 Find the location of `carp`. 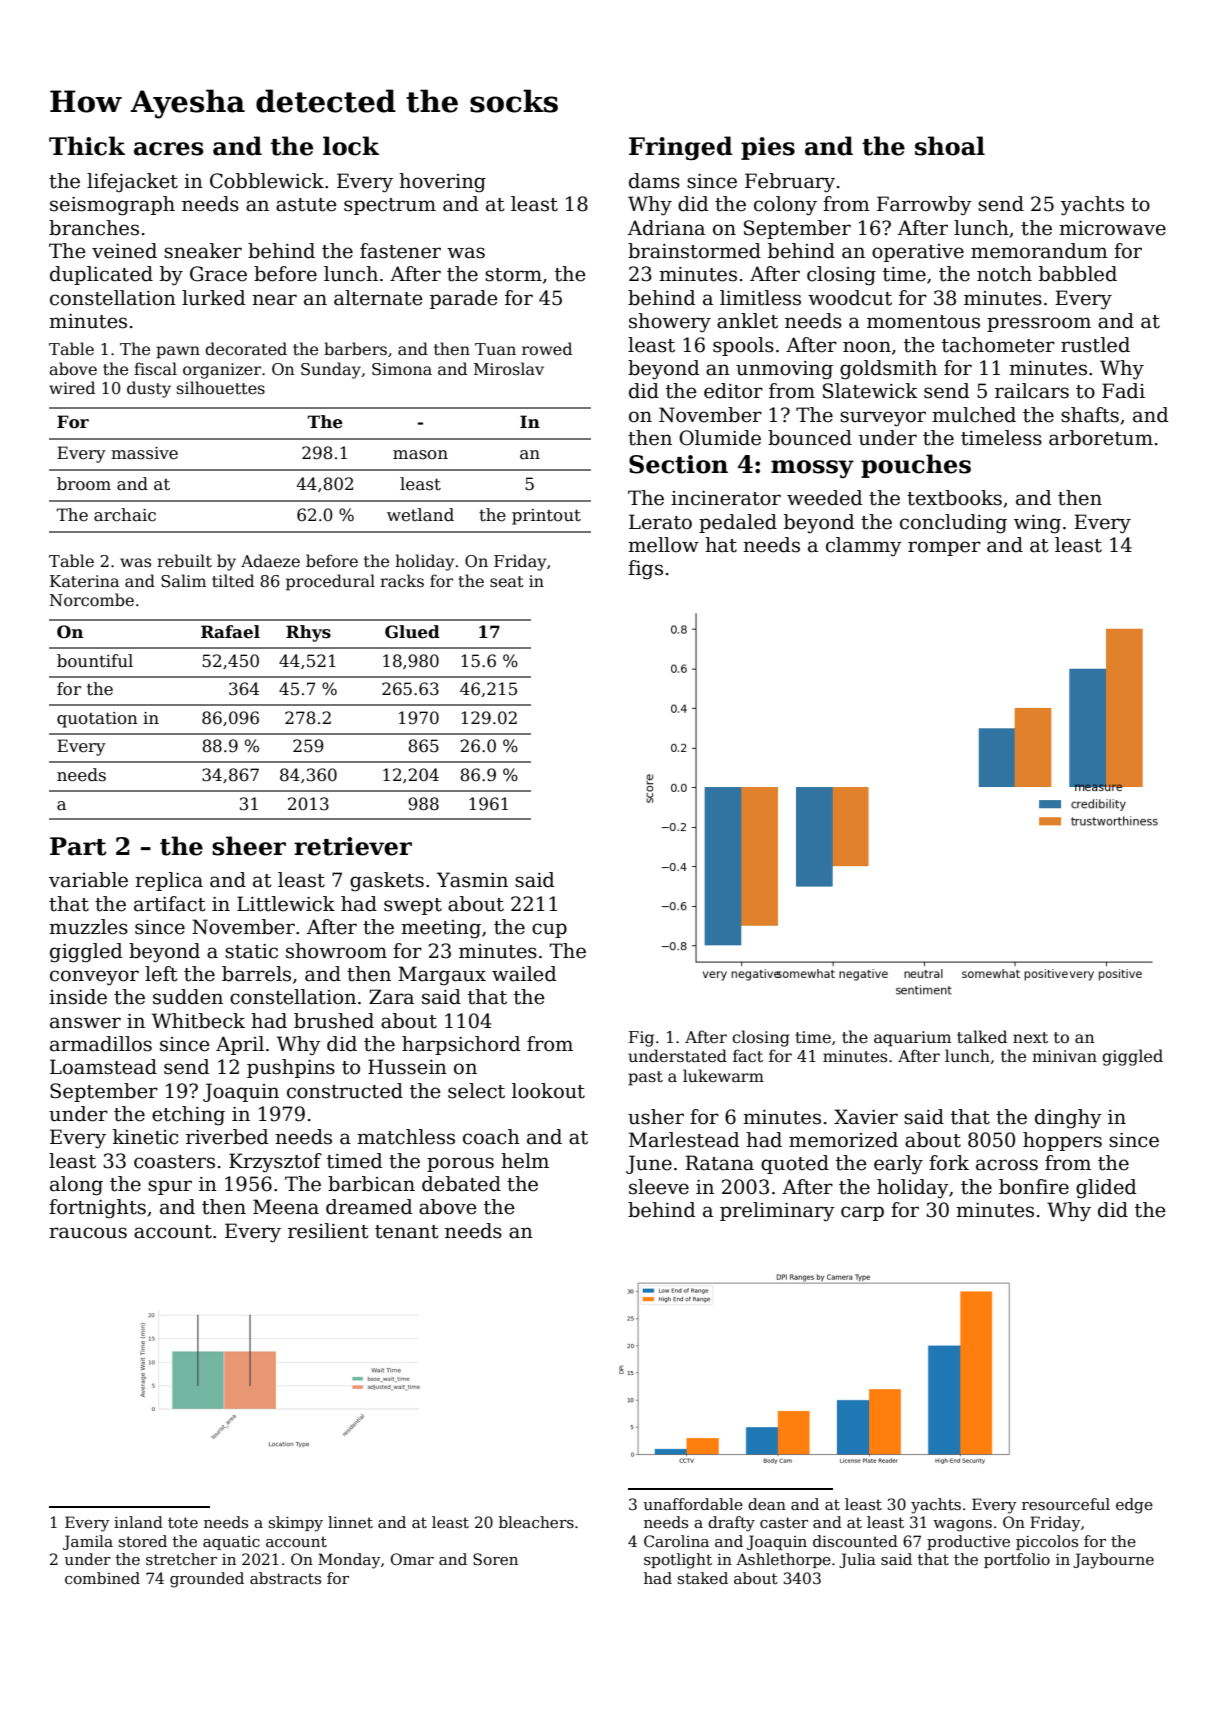

carp is located at coordinates (862, 1213).
